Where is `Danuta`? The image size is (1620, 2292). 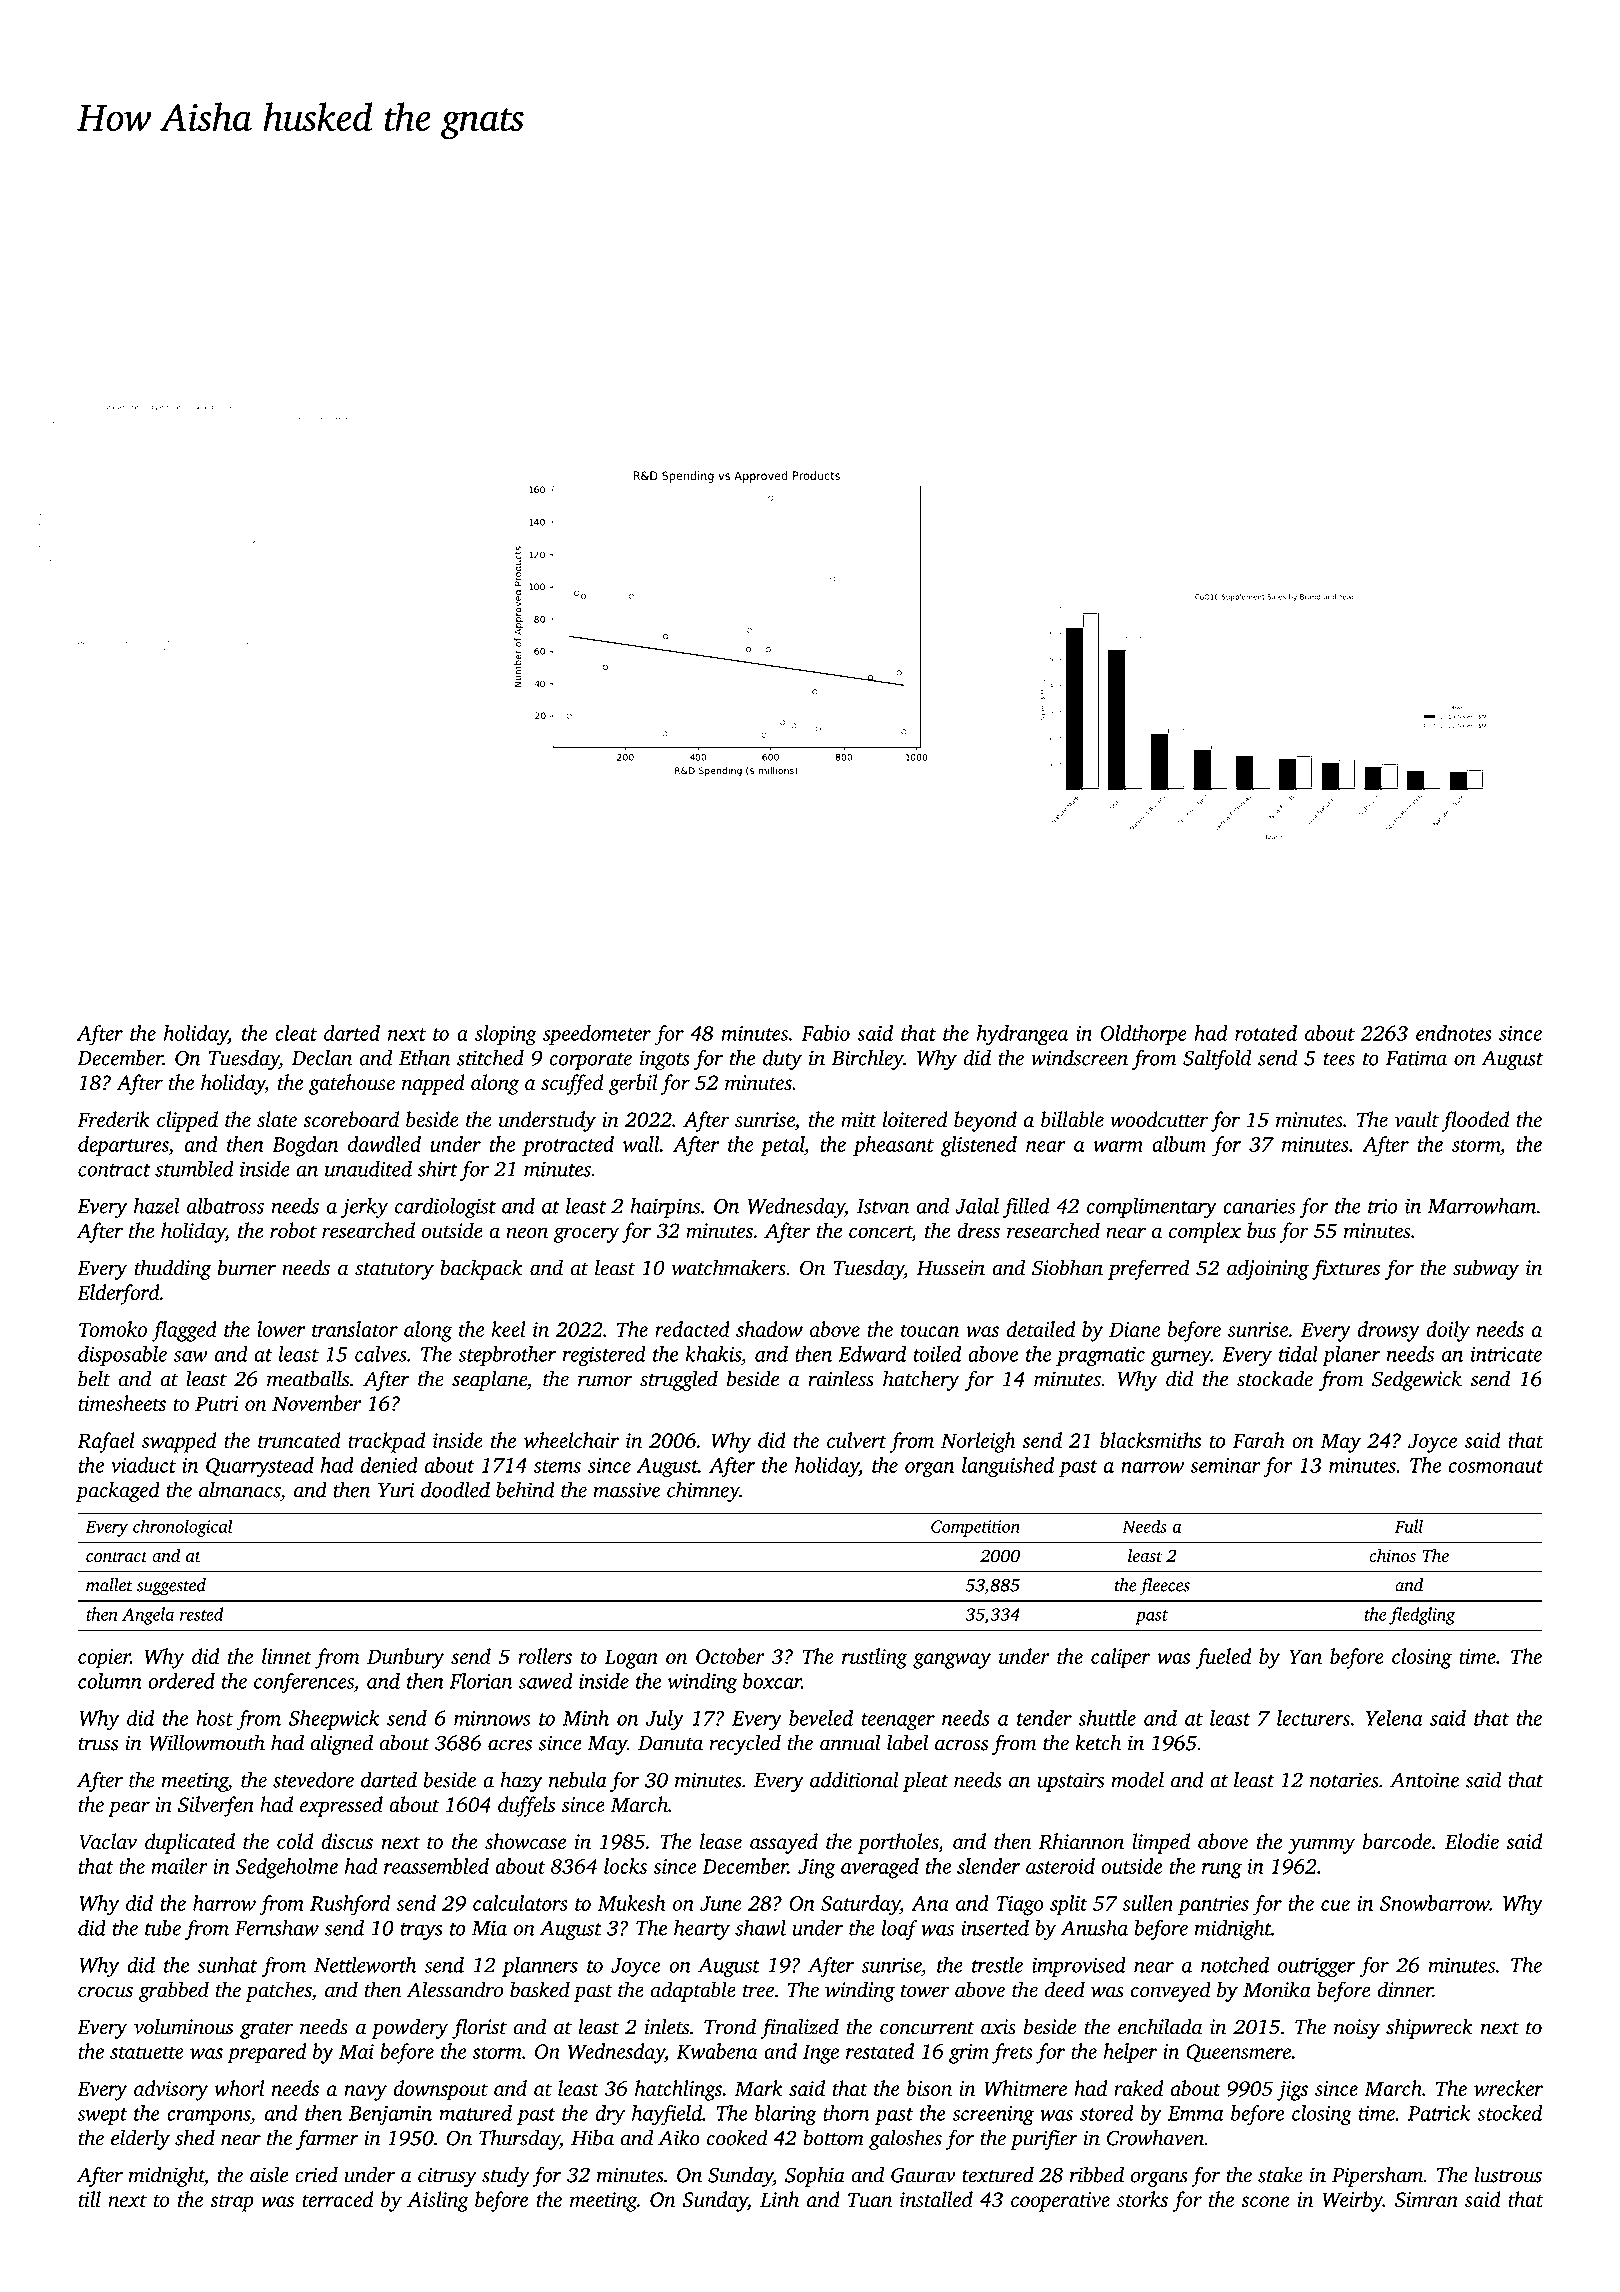 Danuta is located at coordinates (670, 1743).
